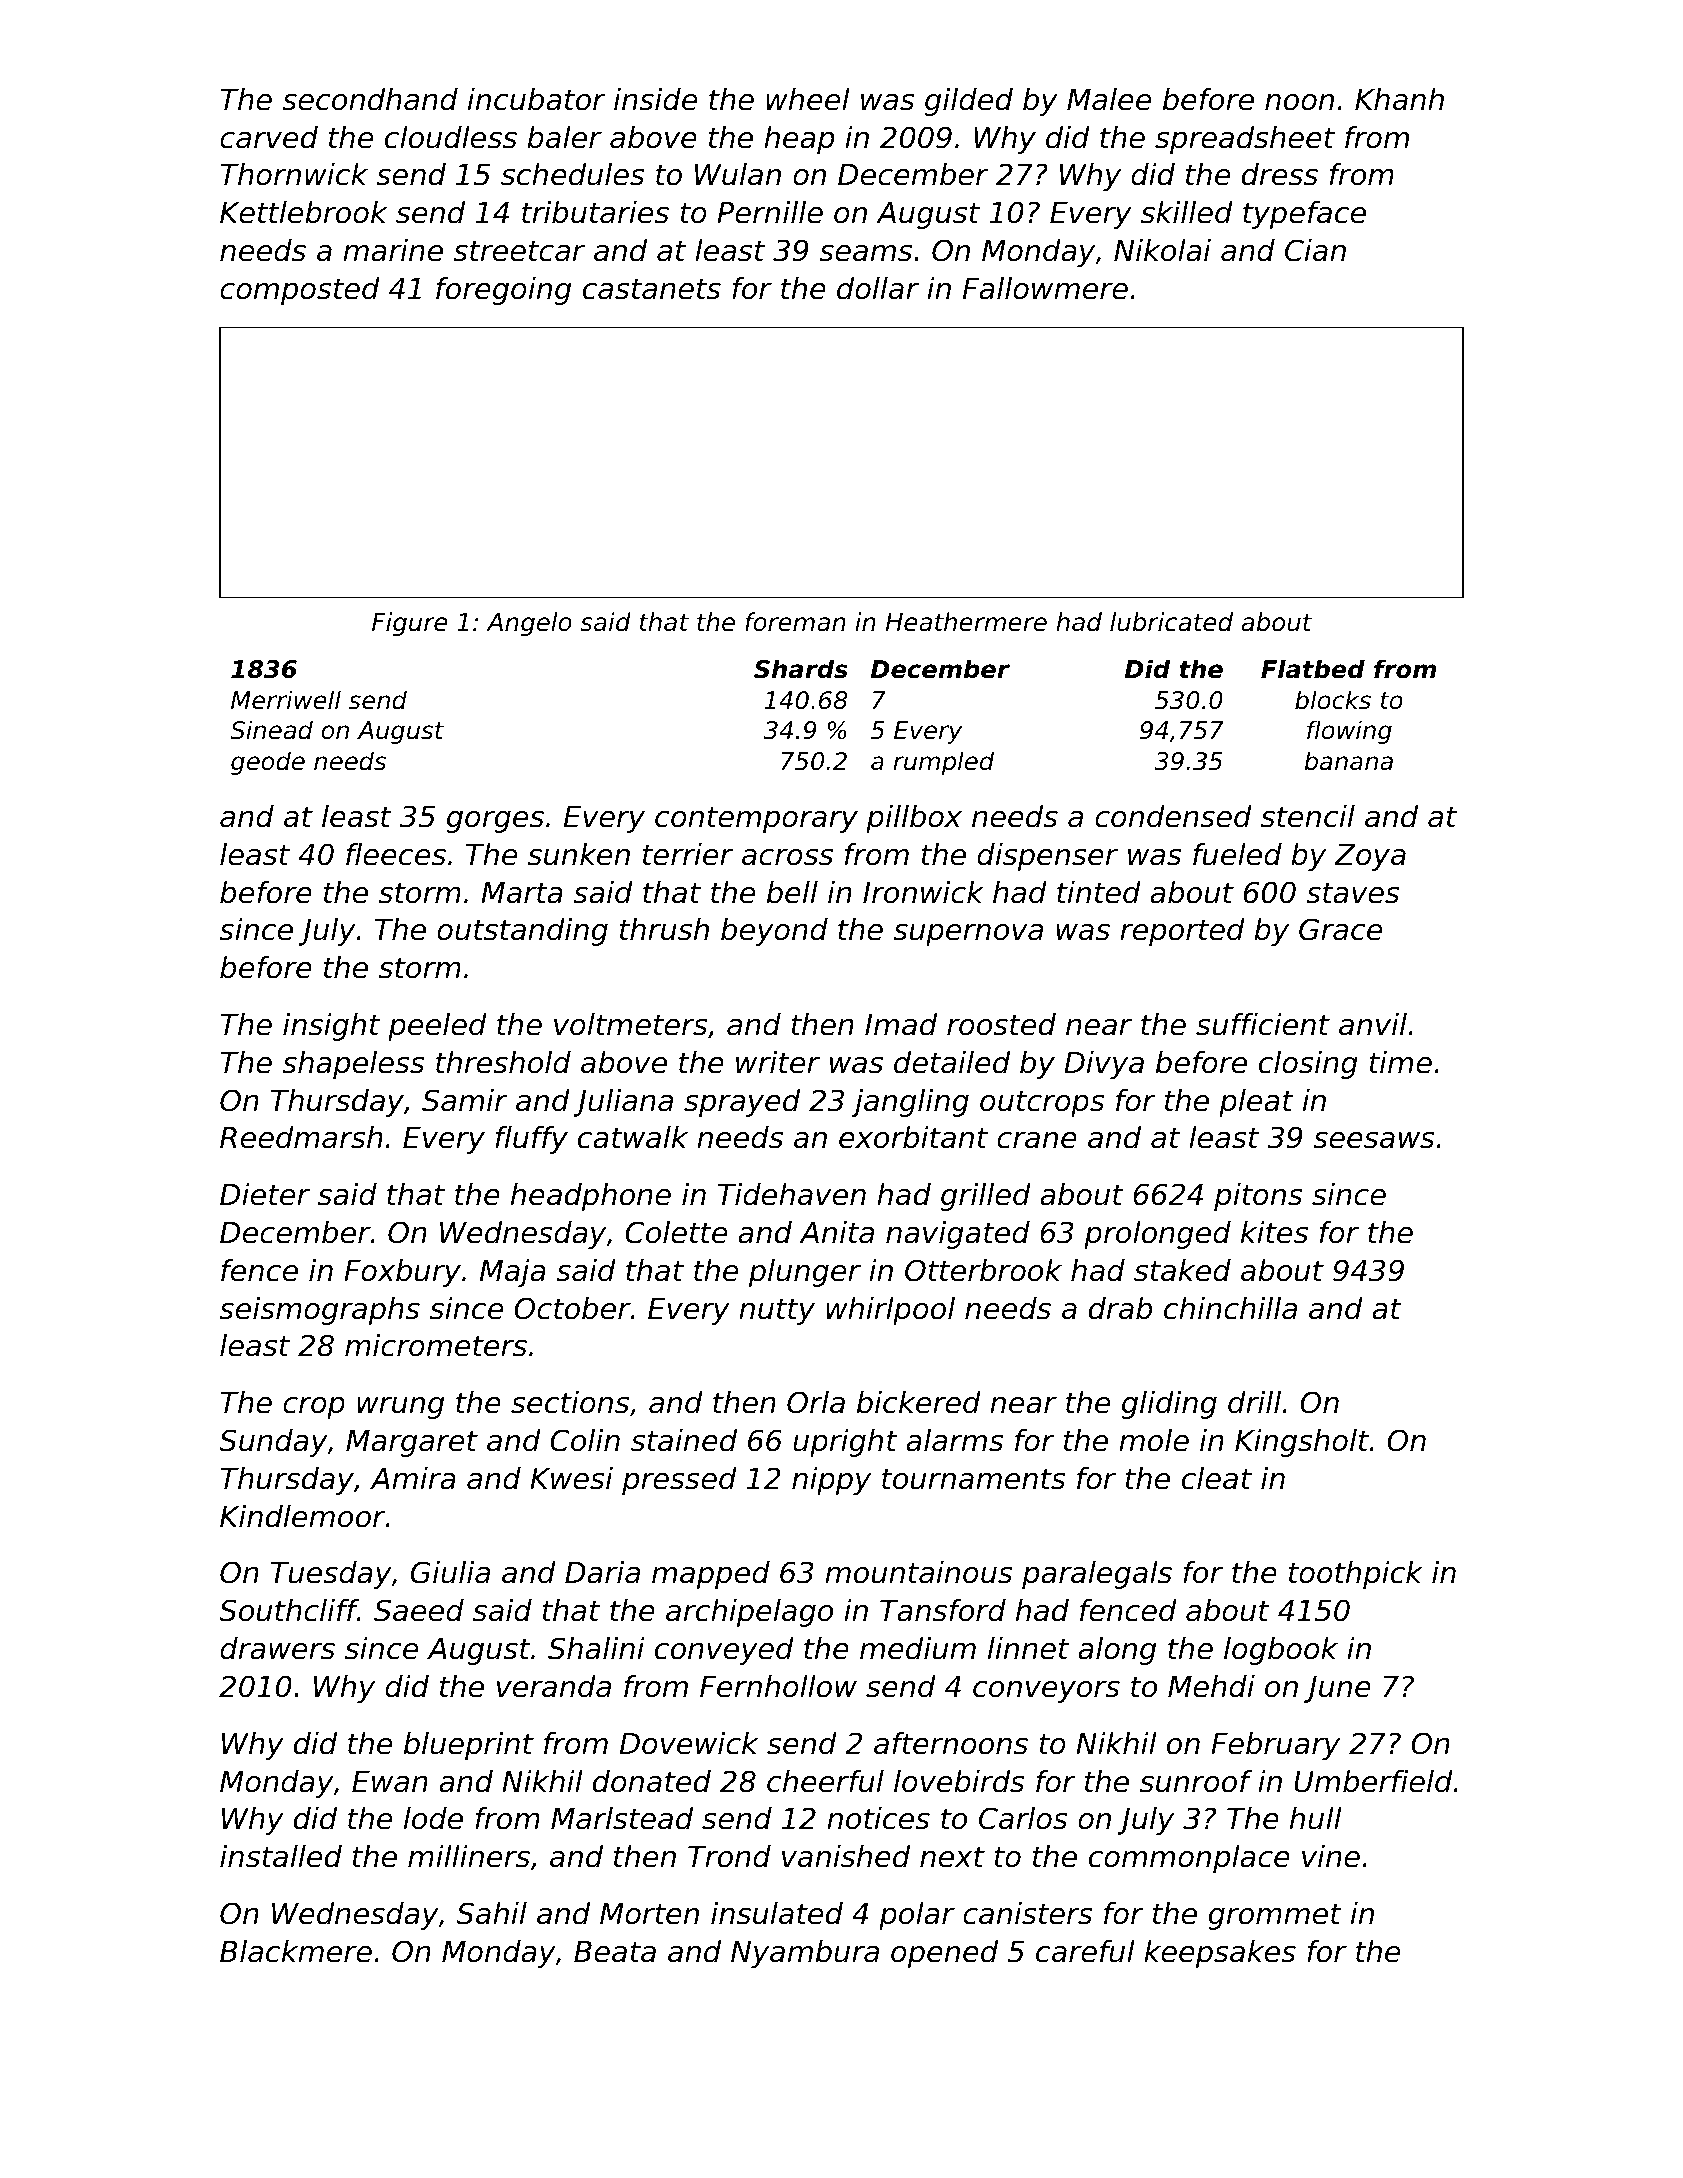 The width and height of the page is (1683, 2178). Describe the element at coordinates (1356, 1575) in the page. I see `toothpick` at that location.
